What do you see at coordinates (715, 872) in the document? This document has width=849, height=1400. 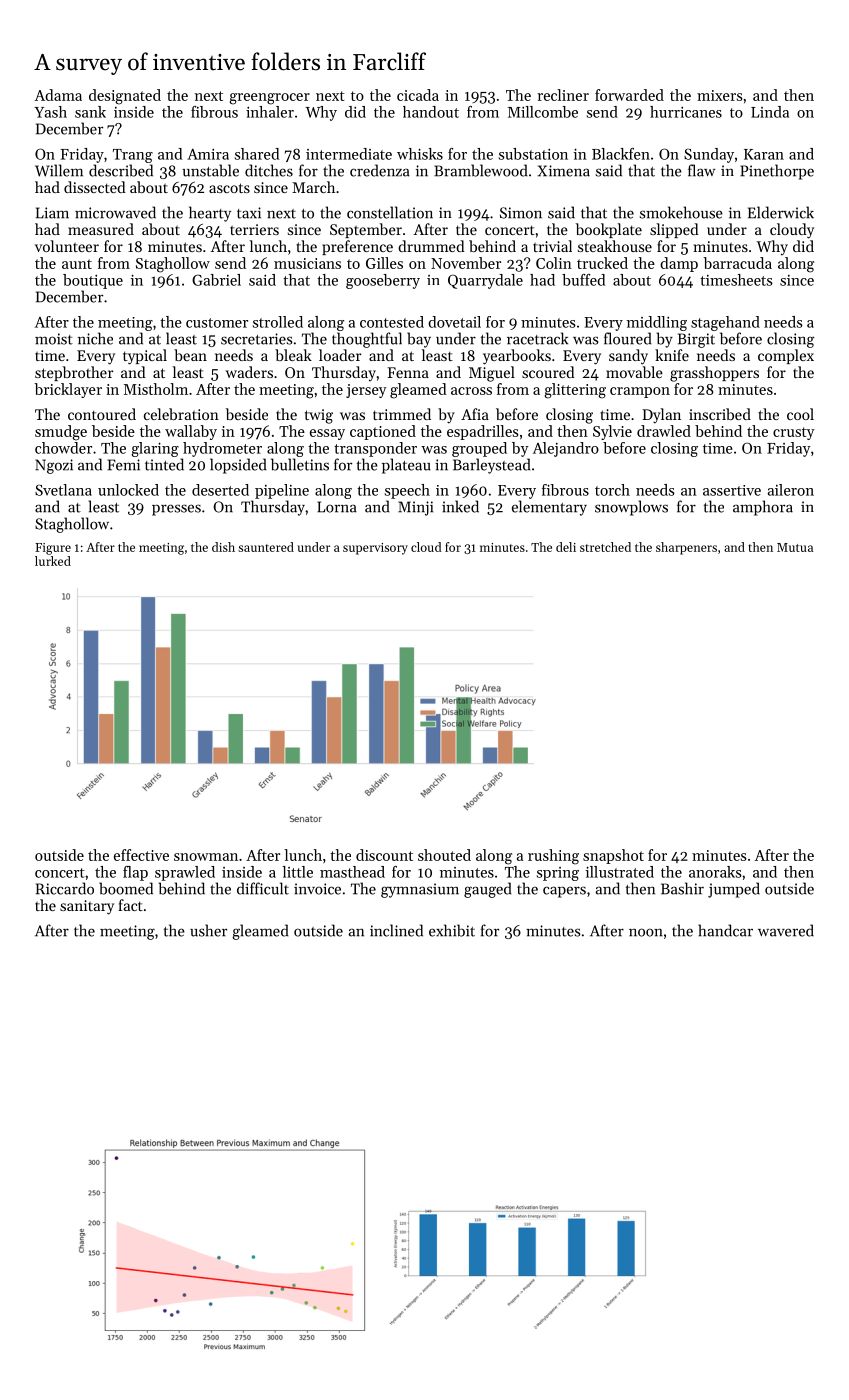 I see `anoraks` at bounding box center [715, 872].
